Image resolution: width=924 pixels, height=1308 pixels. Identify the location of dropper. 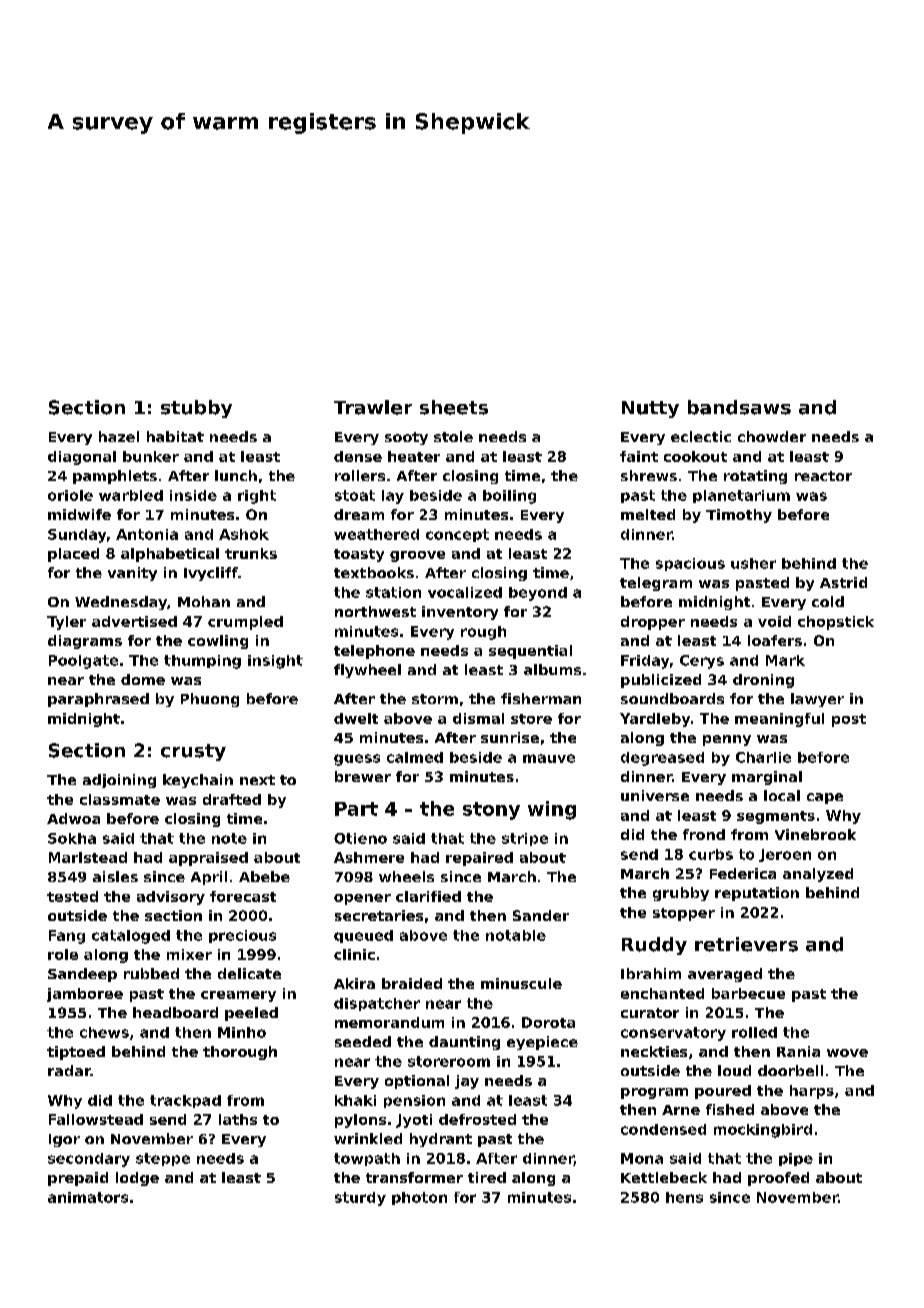
(653, 623).
